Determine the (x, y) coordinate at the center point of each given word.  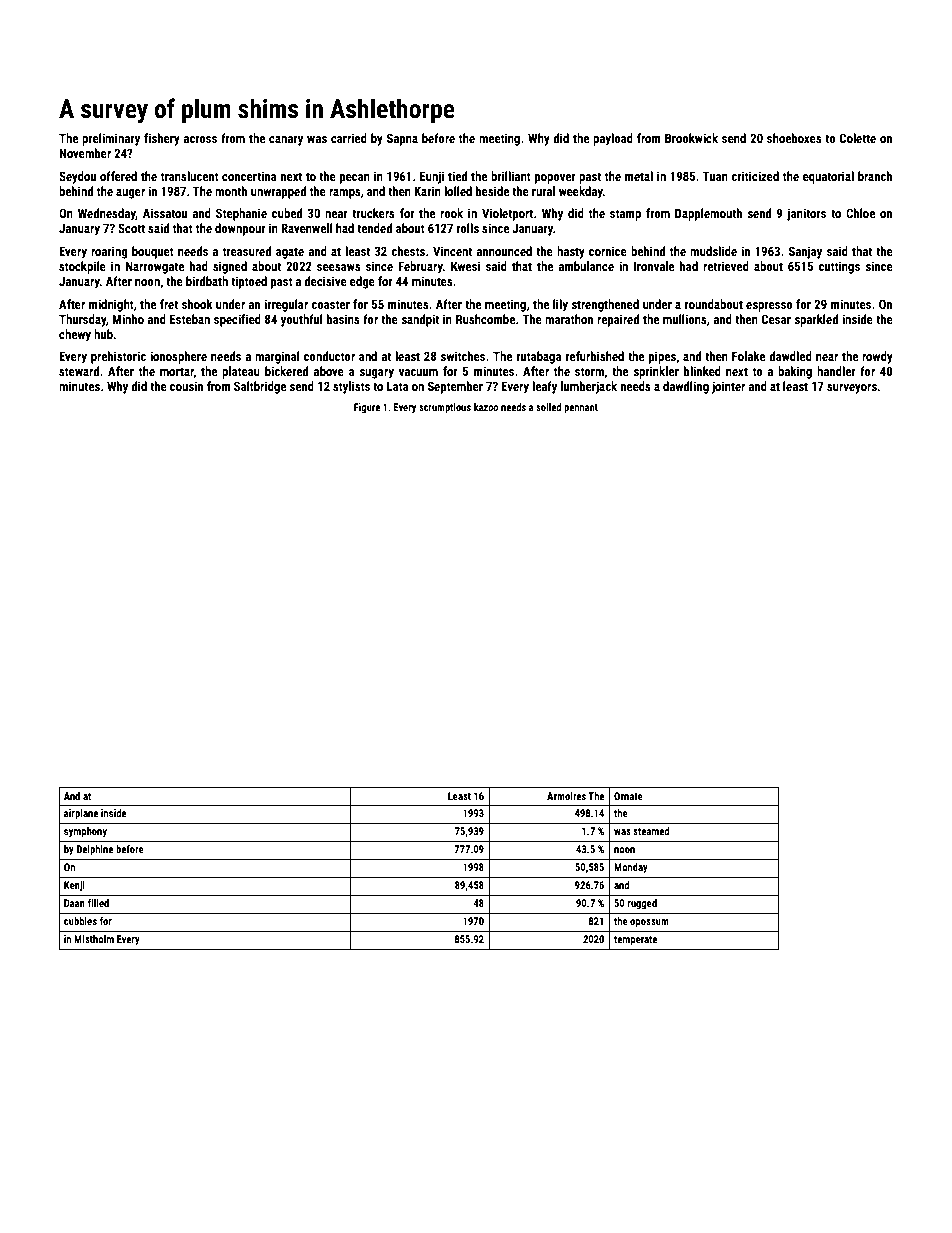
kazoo (486, 407)
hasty (571, 252)
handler (836, 371)
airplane (81, 814)
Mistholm (94, 939)
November (85, 153)
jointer (728, 387)
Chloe (860, 213)
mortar (177, 372)
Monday (631, 868)
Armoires (566, 796)
